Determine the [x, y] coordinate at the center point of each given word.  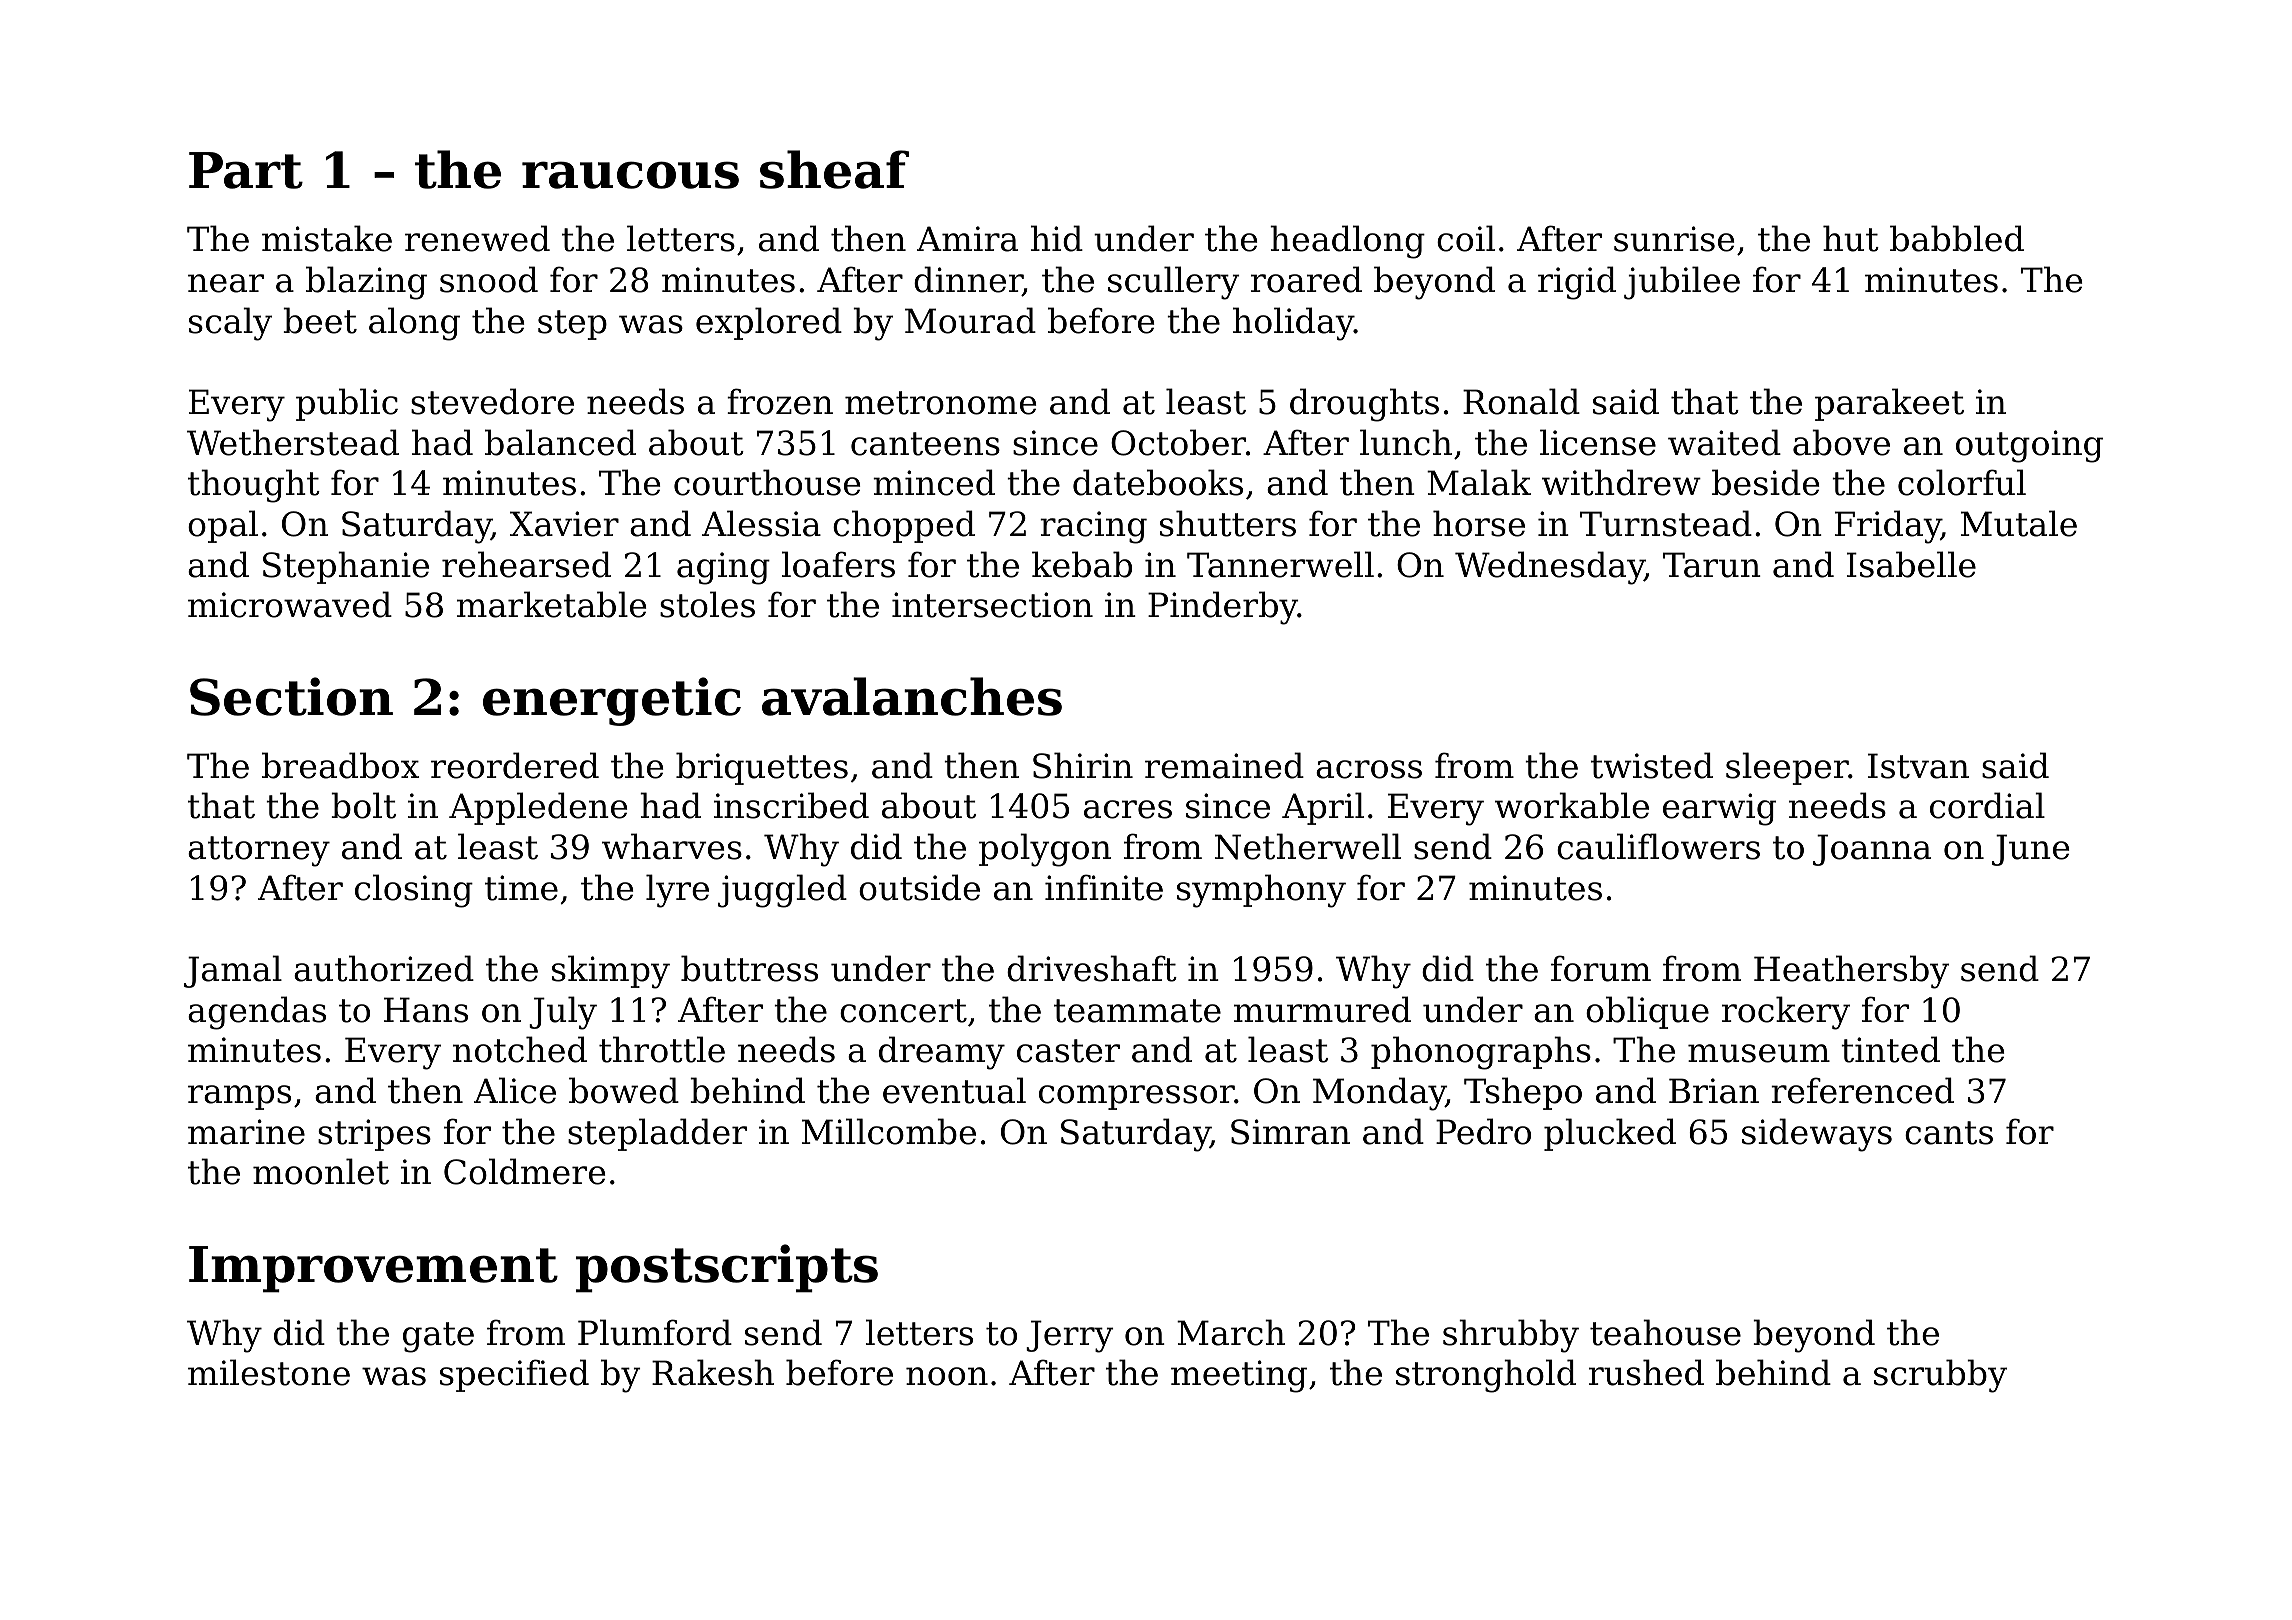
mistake [327, 238]
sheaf [834, 169]
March [1231, 1332]
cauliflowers [1658, 846]
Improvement [373, 1269]
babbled [1957, 238]
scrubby [1940, 1376]
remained [1224, 765]
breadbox [340, 765]
